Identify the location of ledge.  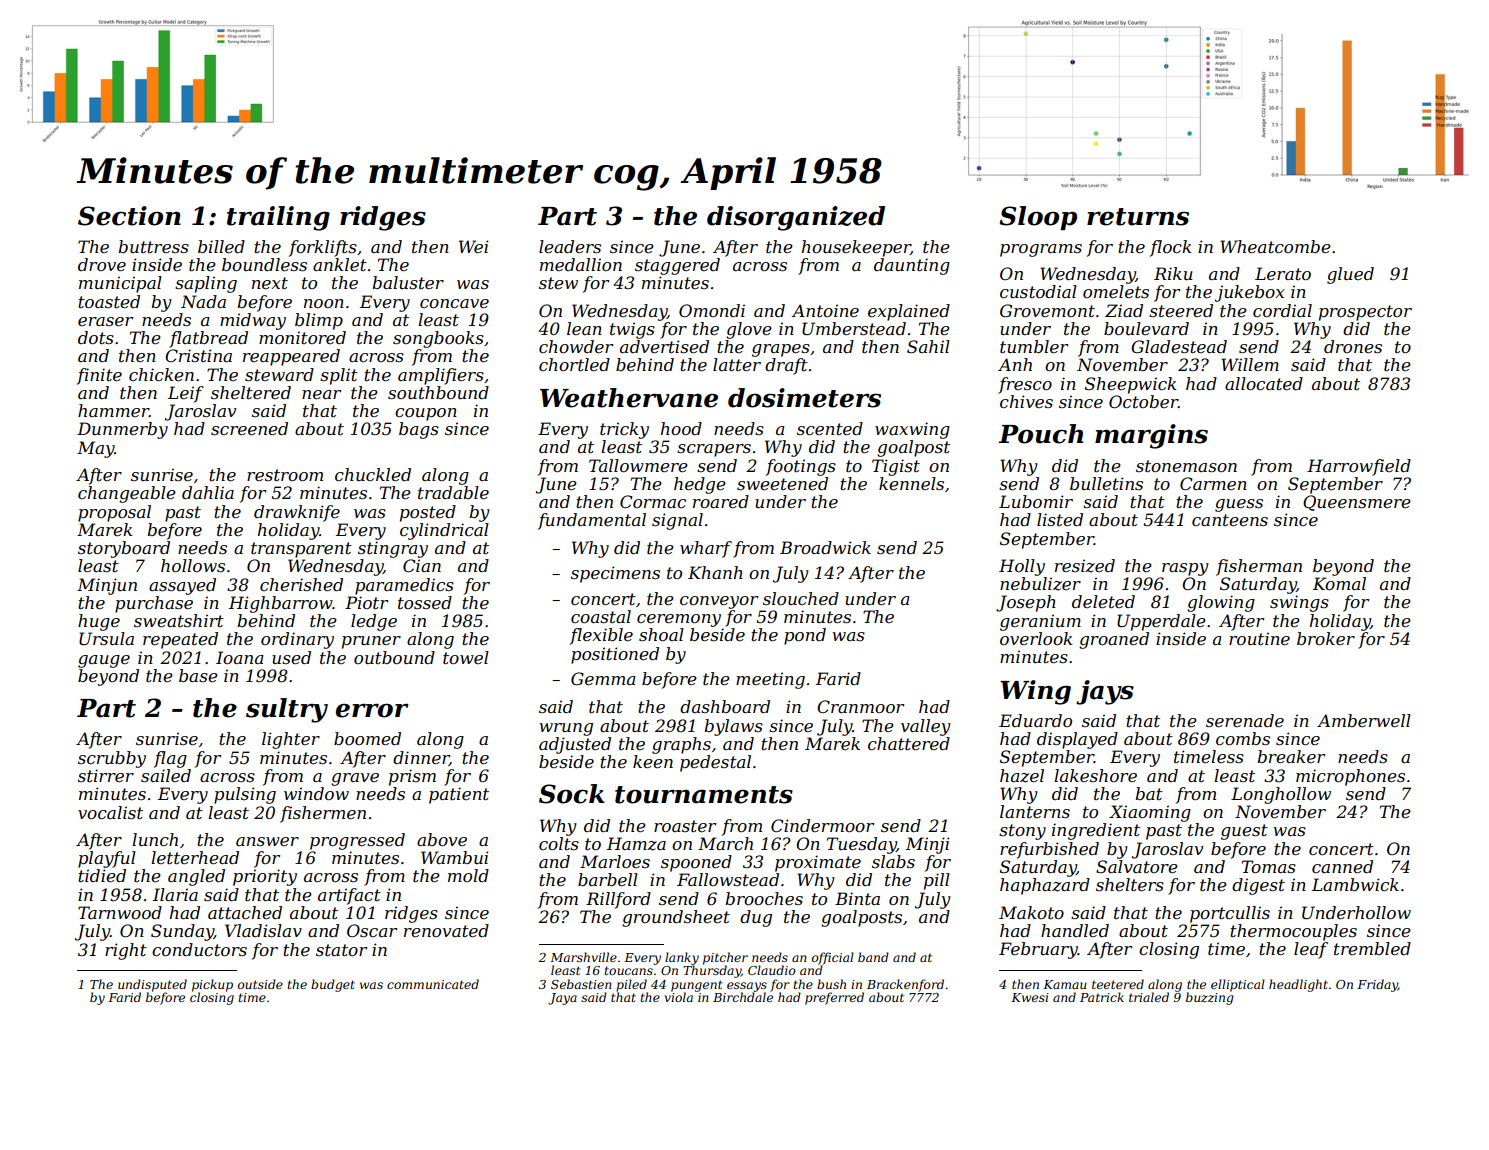
(374, 622).
